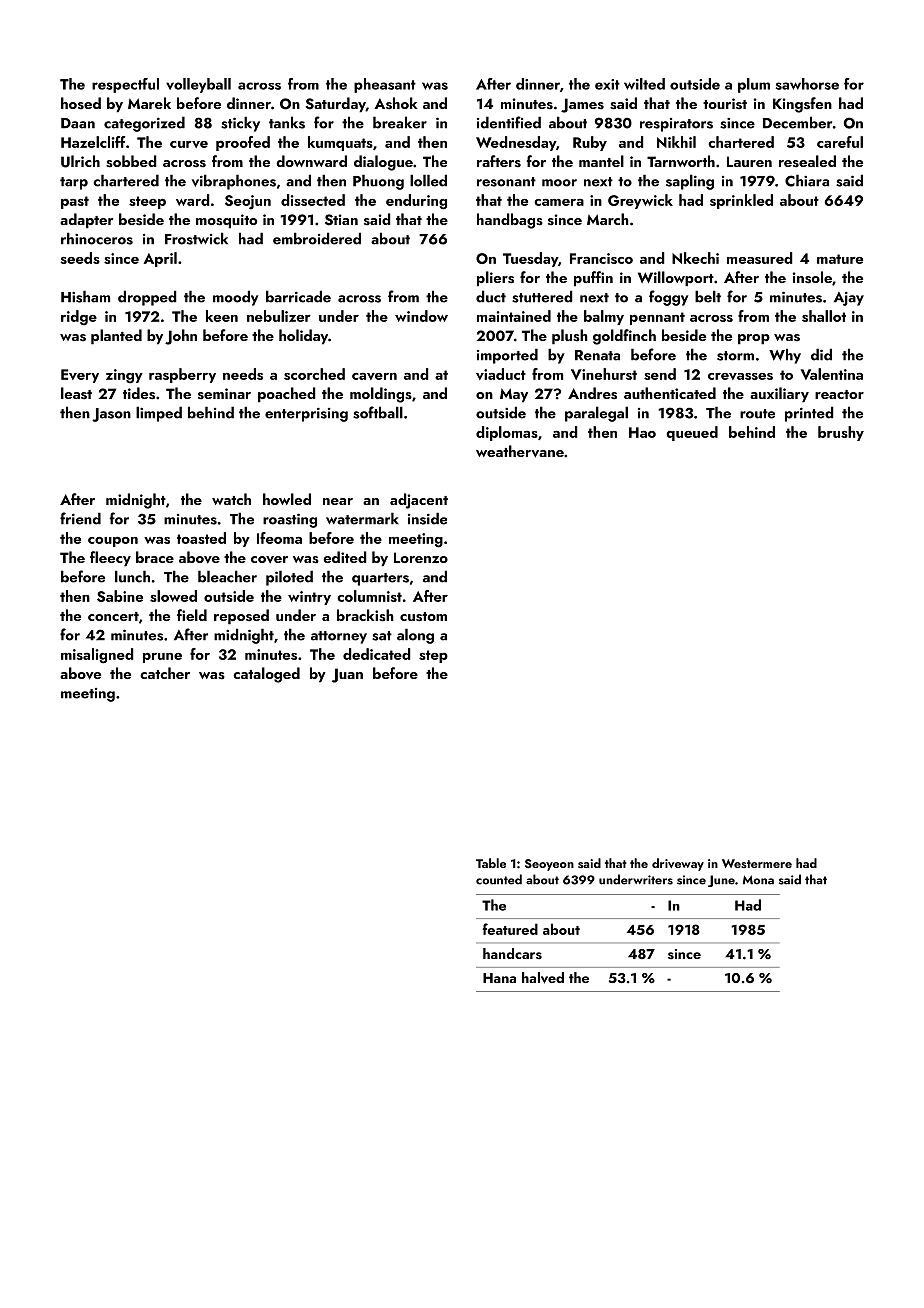 The height and width of the image is (1308, 924). What do you see at coordinates (512, 953) in the image?
I see `handcars` at bounding box center [512, 953].
